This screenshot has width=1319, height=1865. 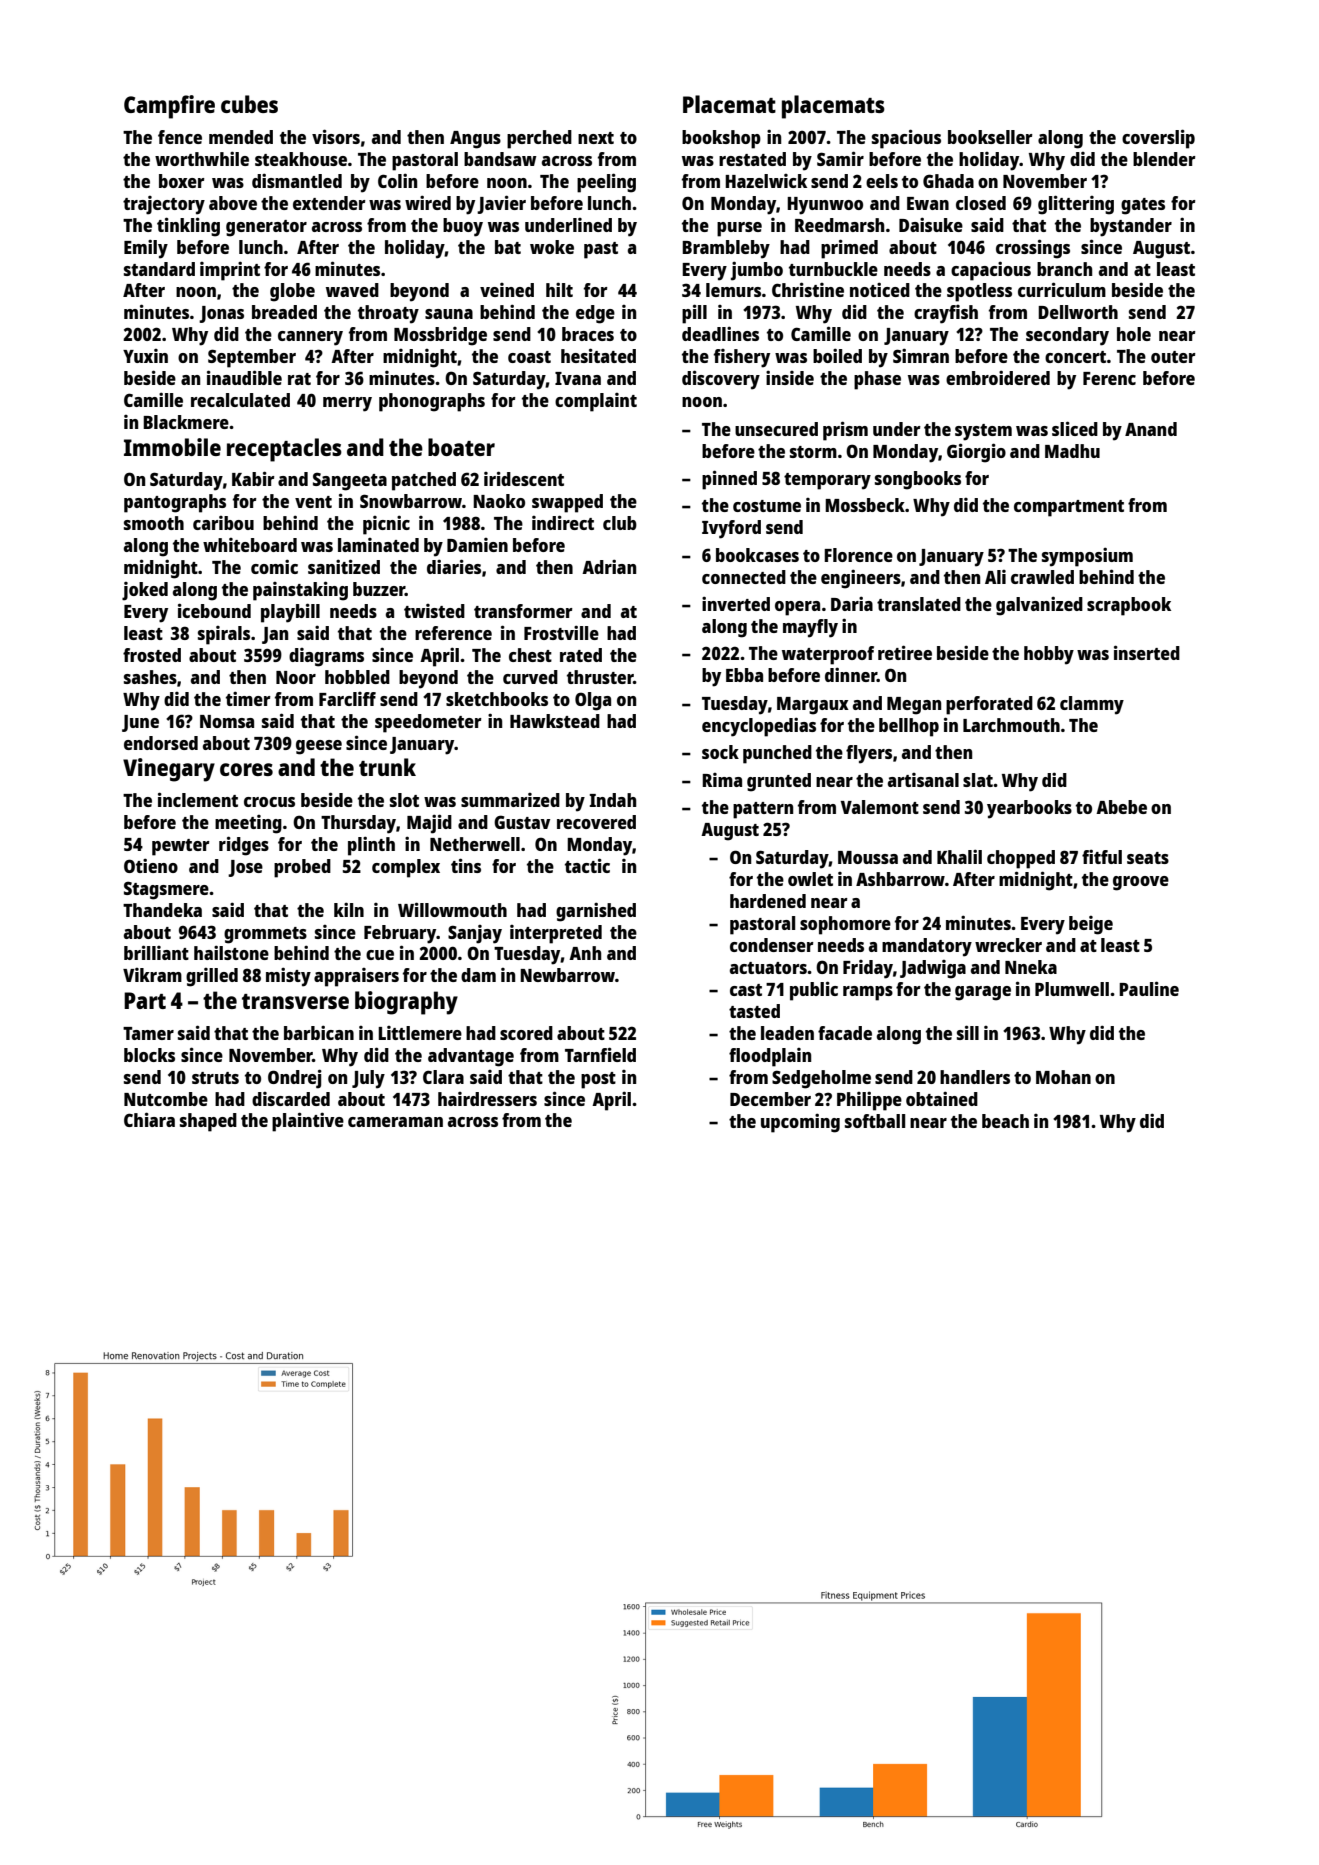 What do you see at coordinates (1158, 139) in the screenshot?
I see `coverslip` at bounding box center [1158, 139].
